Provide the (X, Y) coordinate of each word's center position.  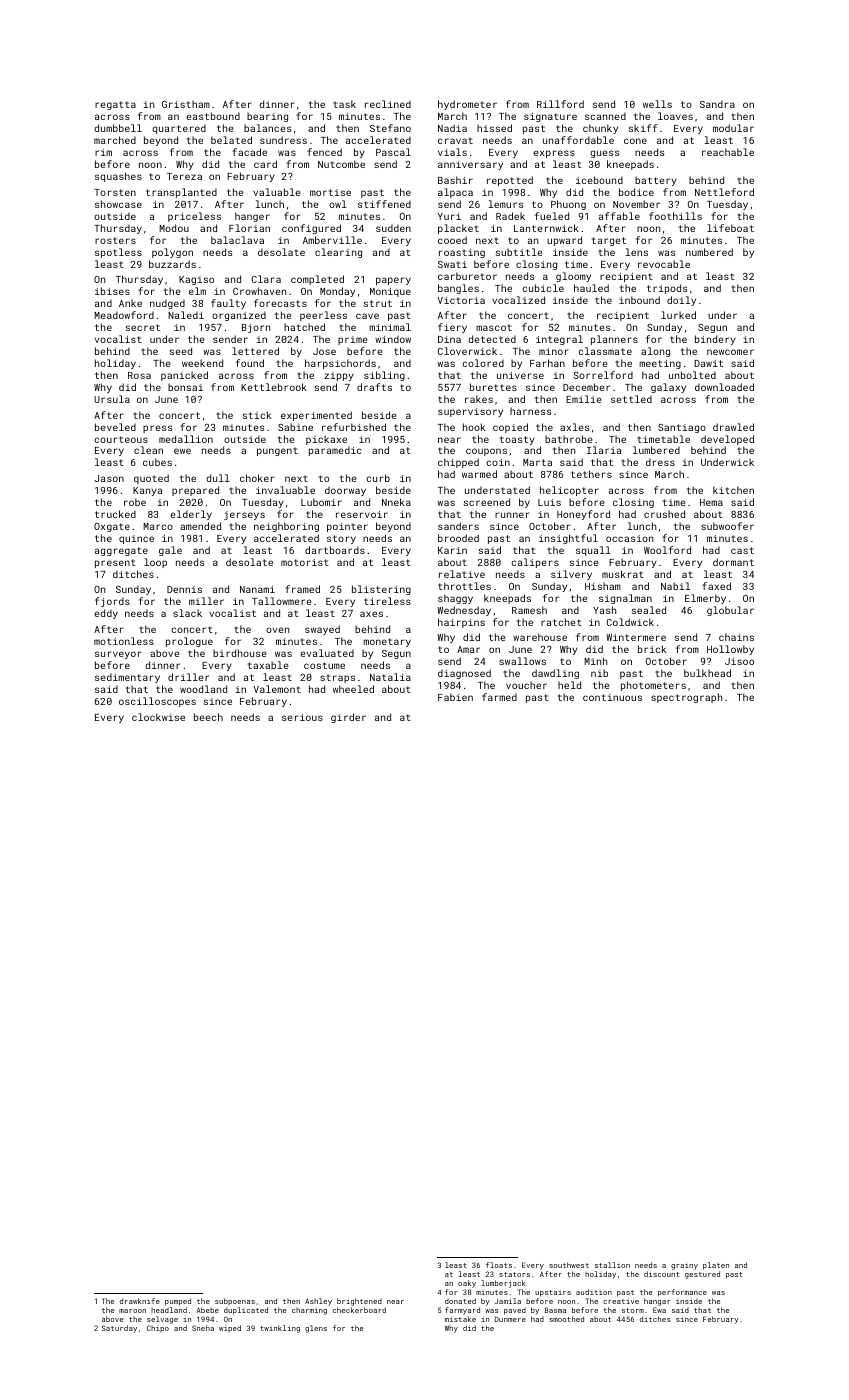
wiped (230, 1328)
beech (208, 717)
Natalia (390, 677)
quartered (179, 129)
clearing (338, 253)
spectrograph (686, 698)
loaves (675, 116)
